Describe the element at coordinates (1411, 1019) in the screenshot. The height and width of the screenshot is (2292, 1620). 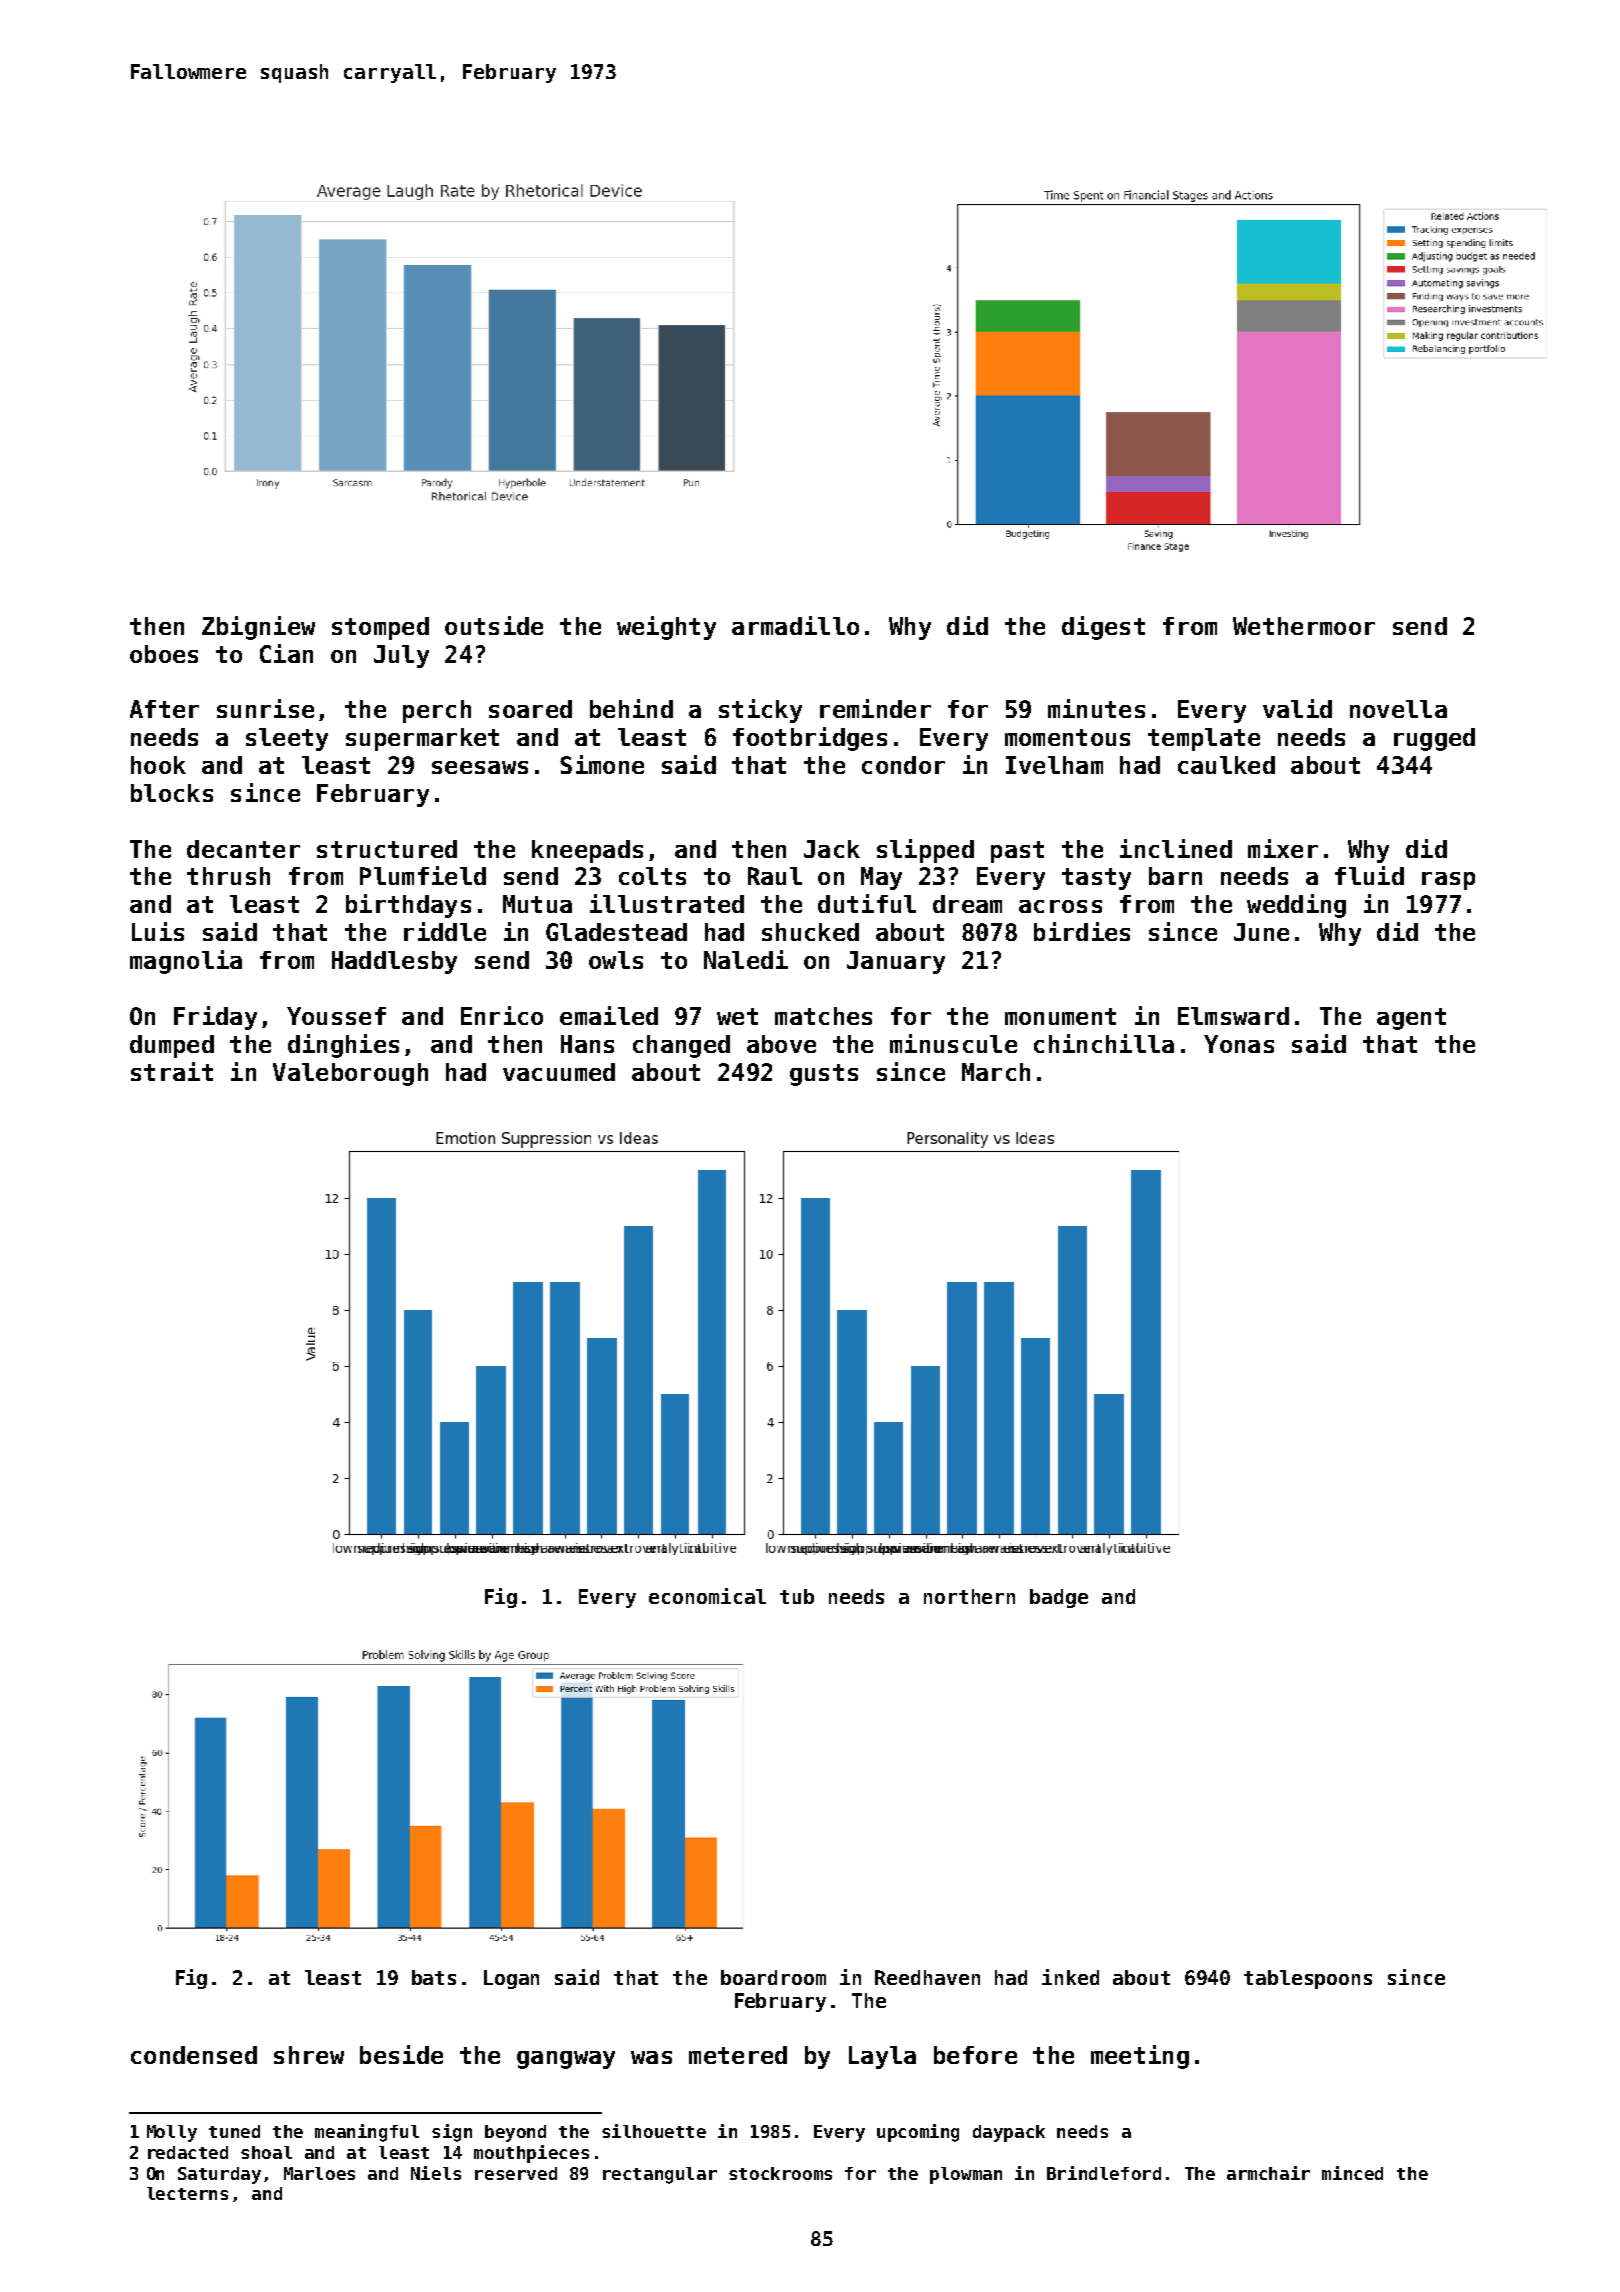
I see `agent` at that location.
